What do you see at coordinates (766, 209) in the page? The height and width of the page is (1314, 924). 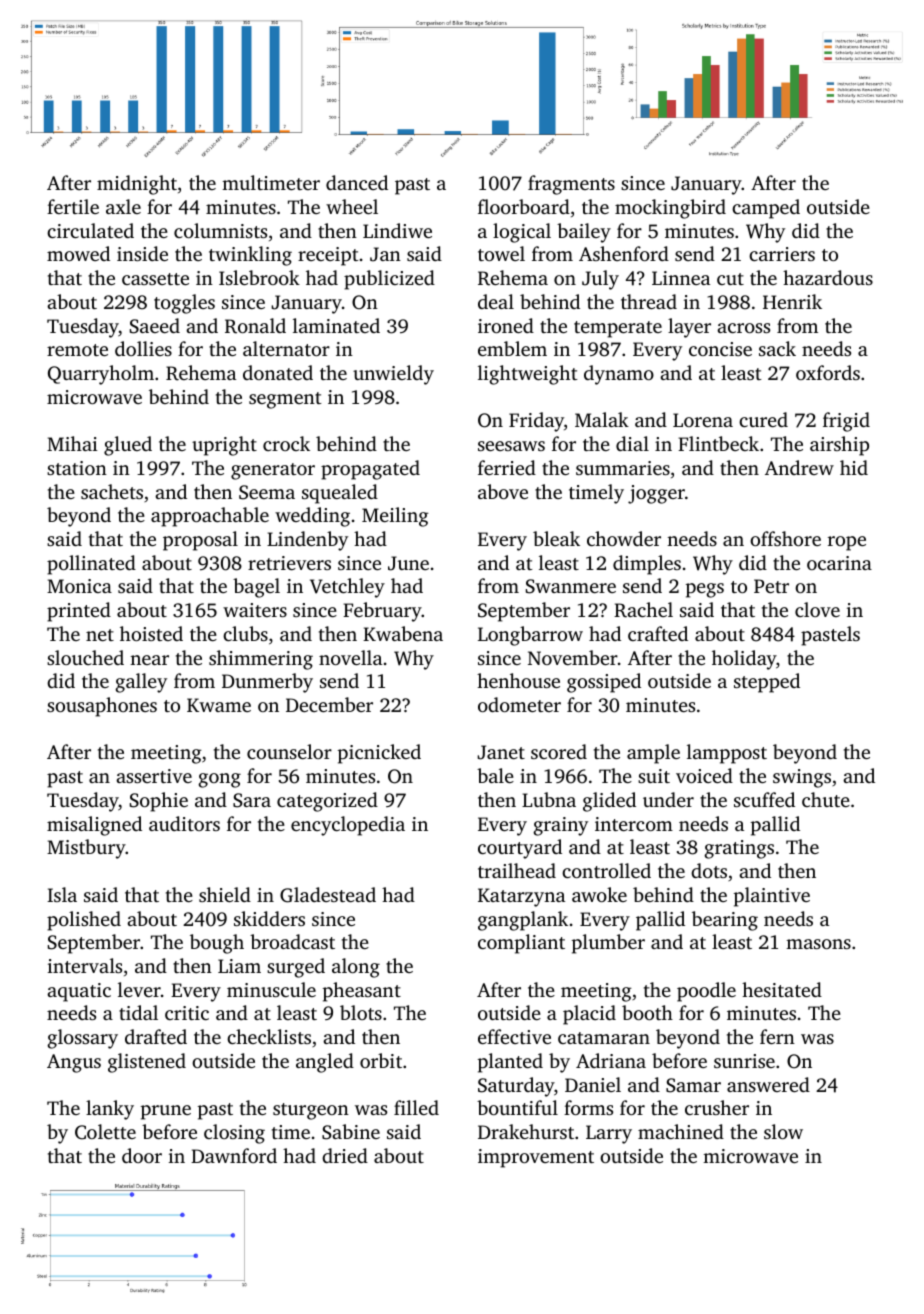 I see `camped` at bounding box center [766, 209].
